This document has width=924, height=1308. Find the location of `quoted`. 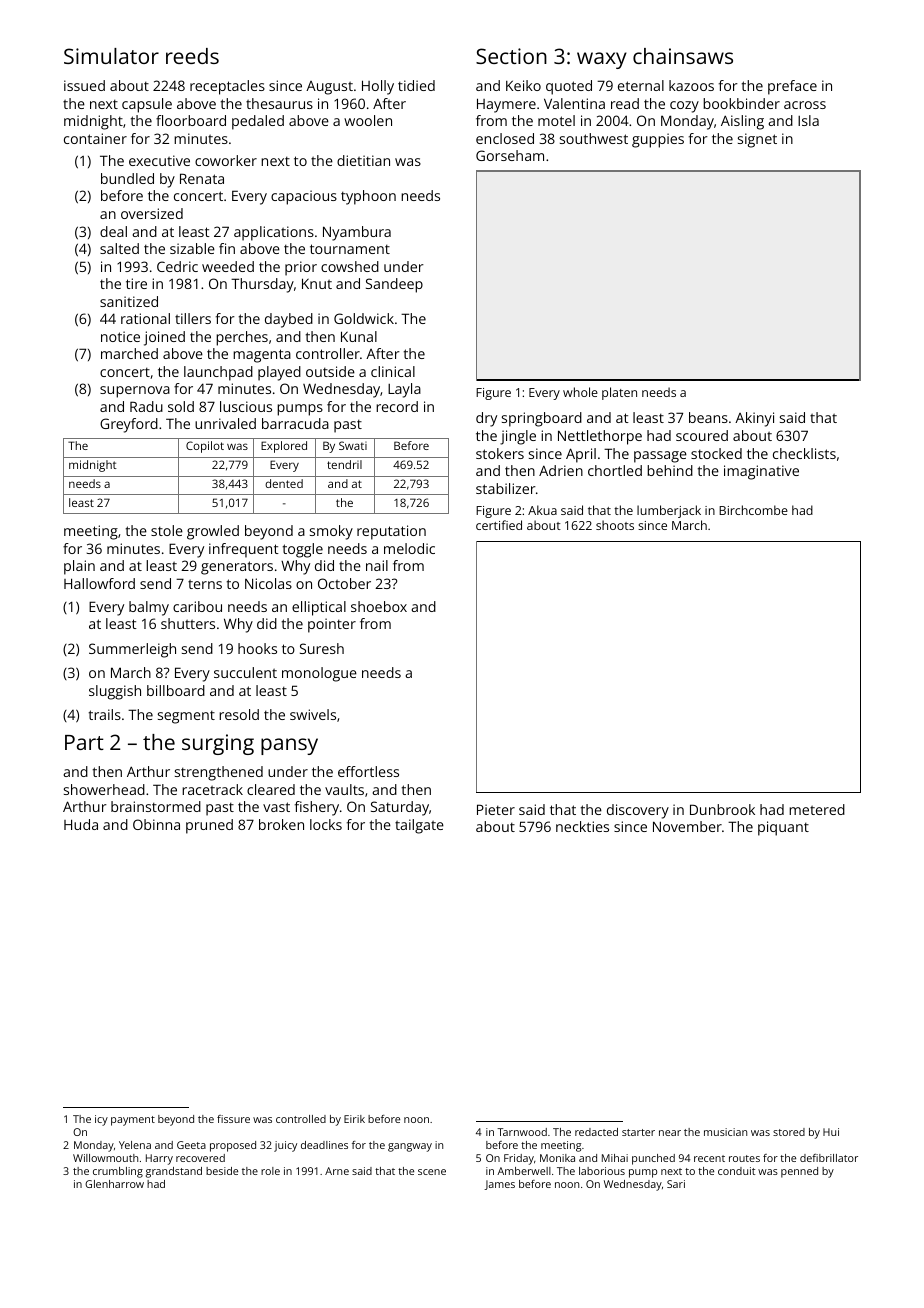

quoted is located at coordinates (569, 87).
